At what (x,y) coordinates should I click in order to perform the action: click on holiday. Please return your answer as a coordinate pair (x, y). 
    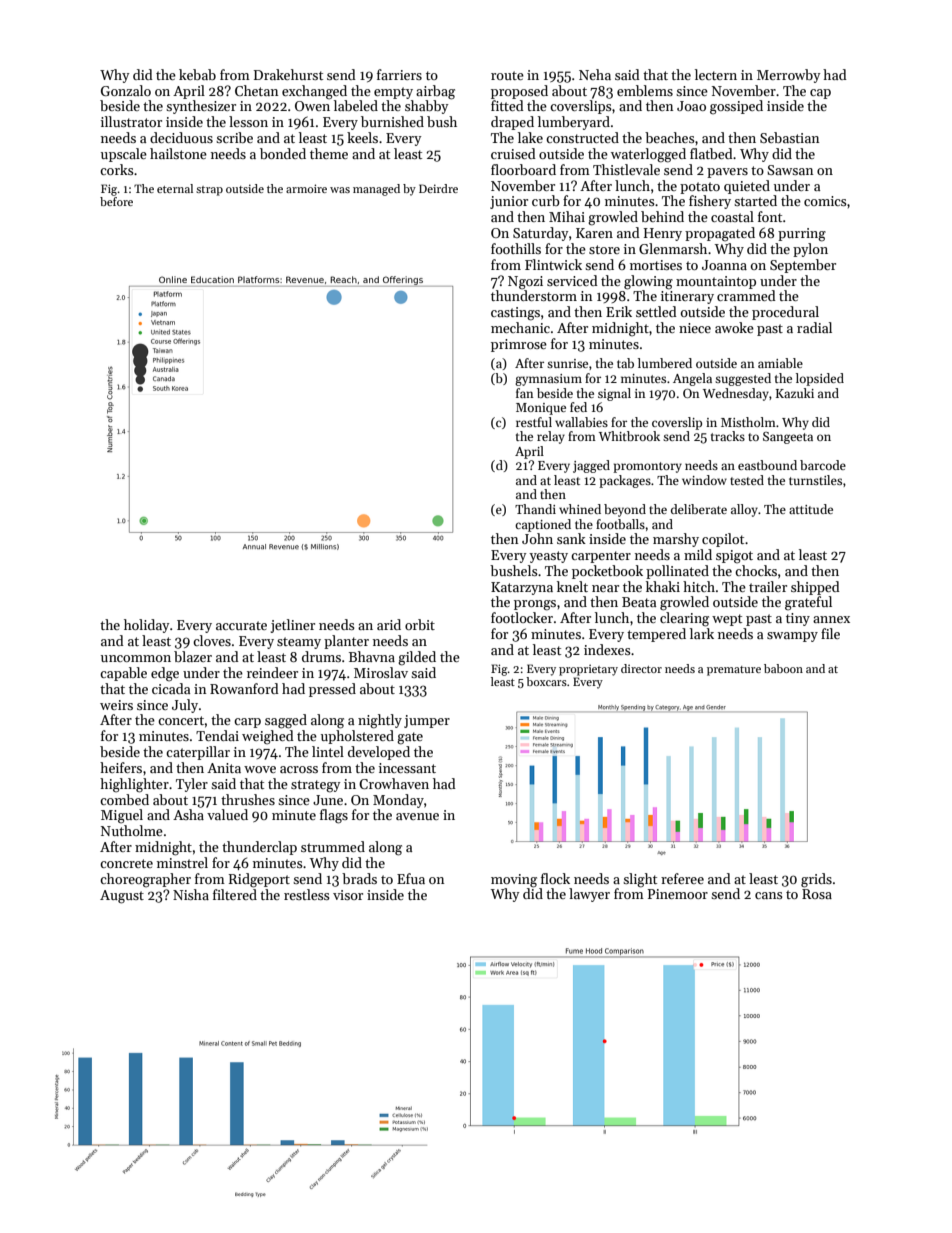
    Looking at the image, I should click on (147, 626).
